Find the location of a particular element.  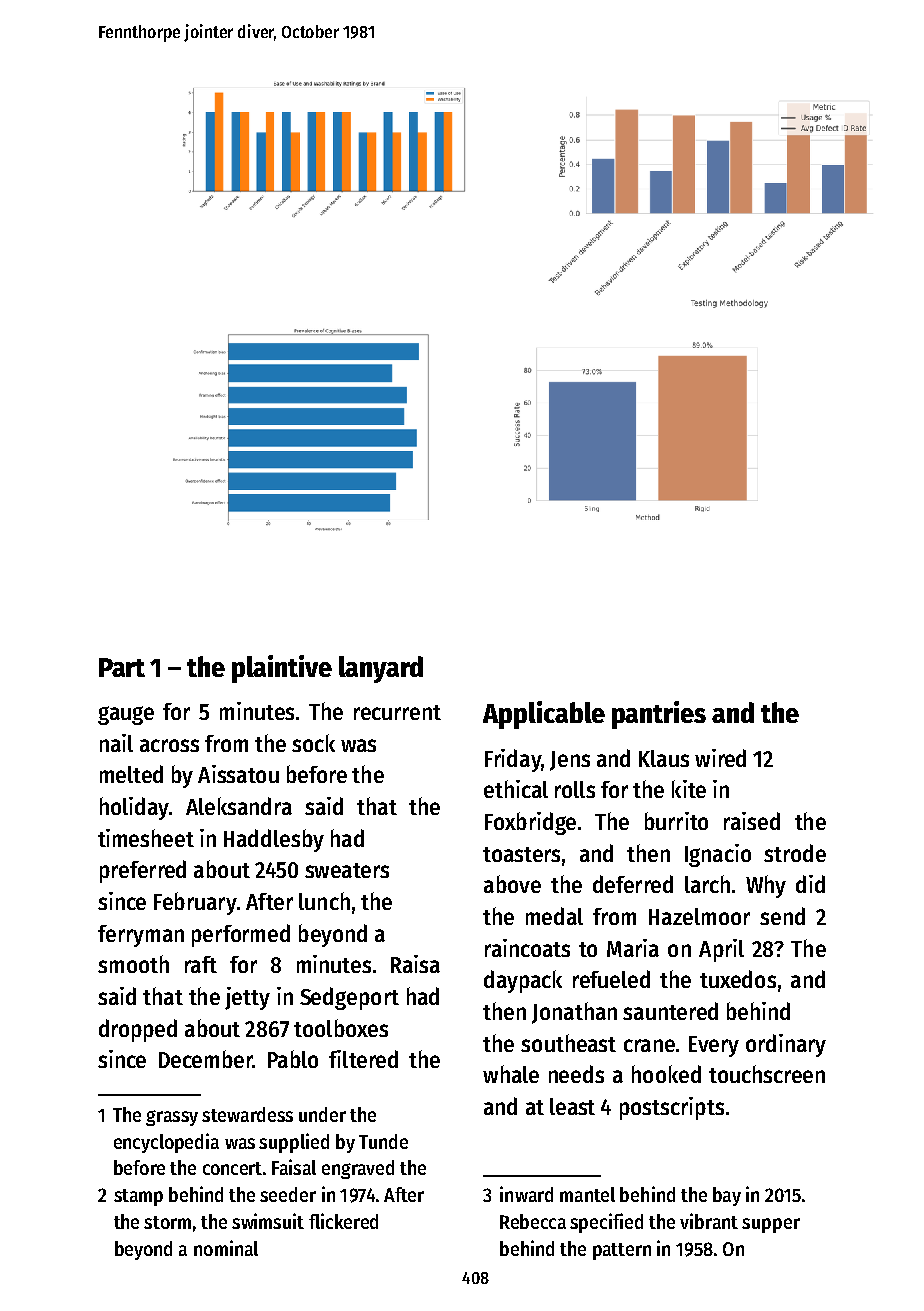

flickered is located at coordinates (343, 1221).
